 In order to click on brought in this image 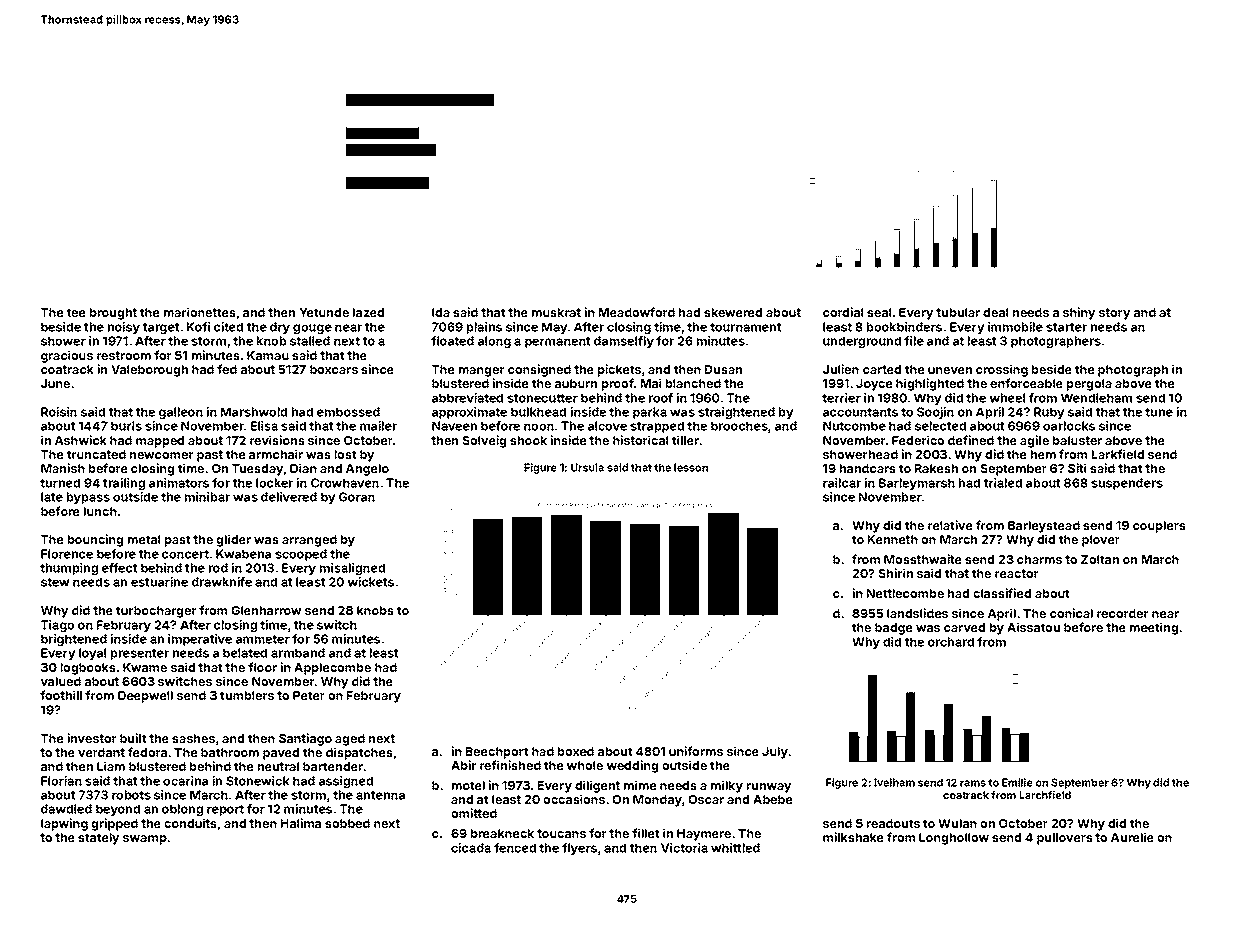, I will do `click(113, 314)`.
